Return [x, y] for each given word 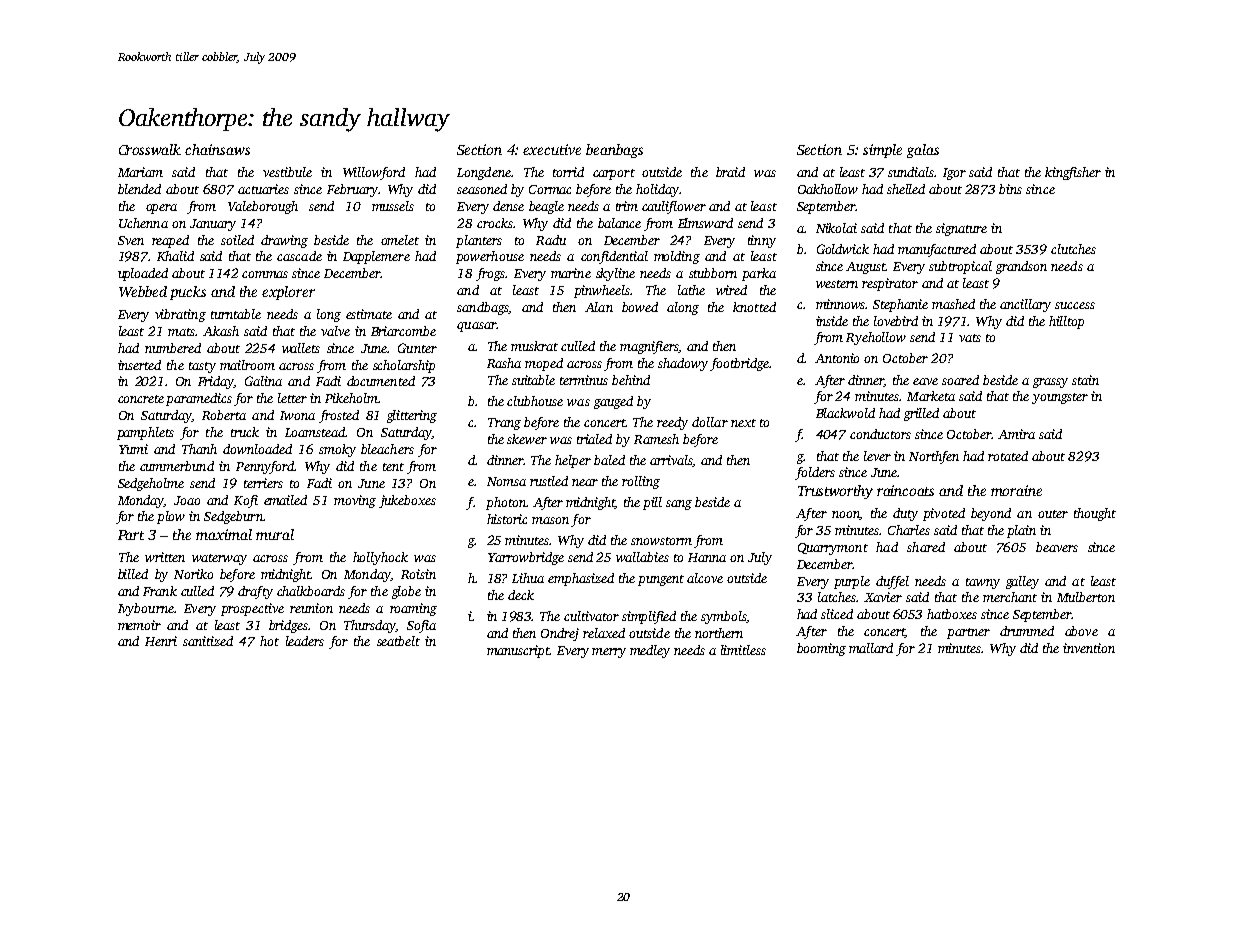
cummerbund [177, 466]
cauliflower [674, 207]
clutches [1073, 249]
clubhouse [535, 401]
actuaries [263, 189]
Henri [161, 641]
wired [731, 290]
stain [1085, 380]
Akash [221, 331]
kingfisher [1073, 173]
